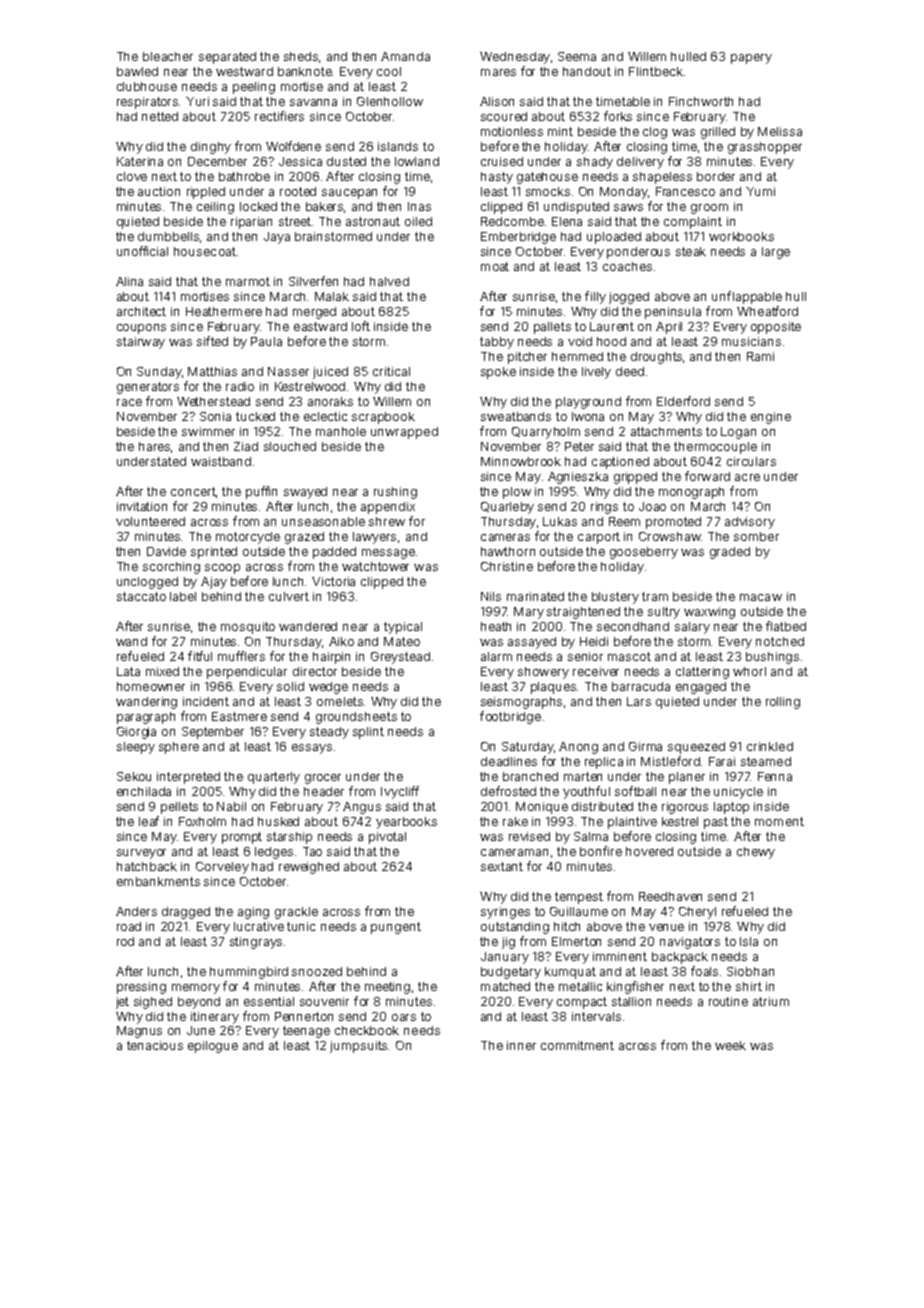  I want to click on papery, so click(751, 59).
